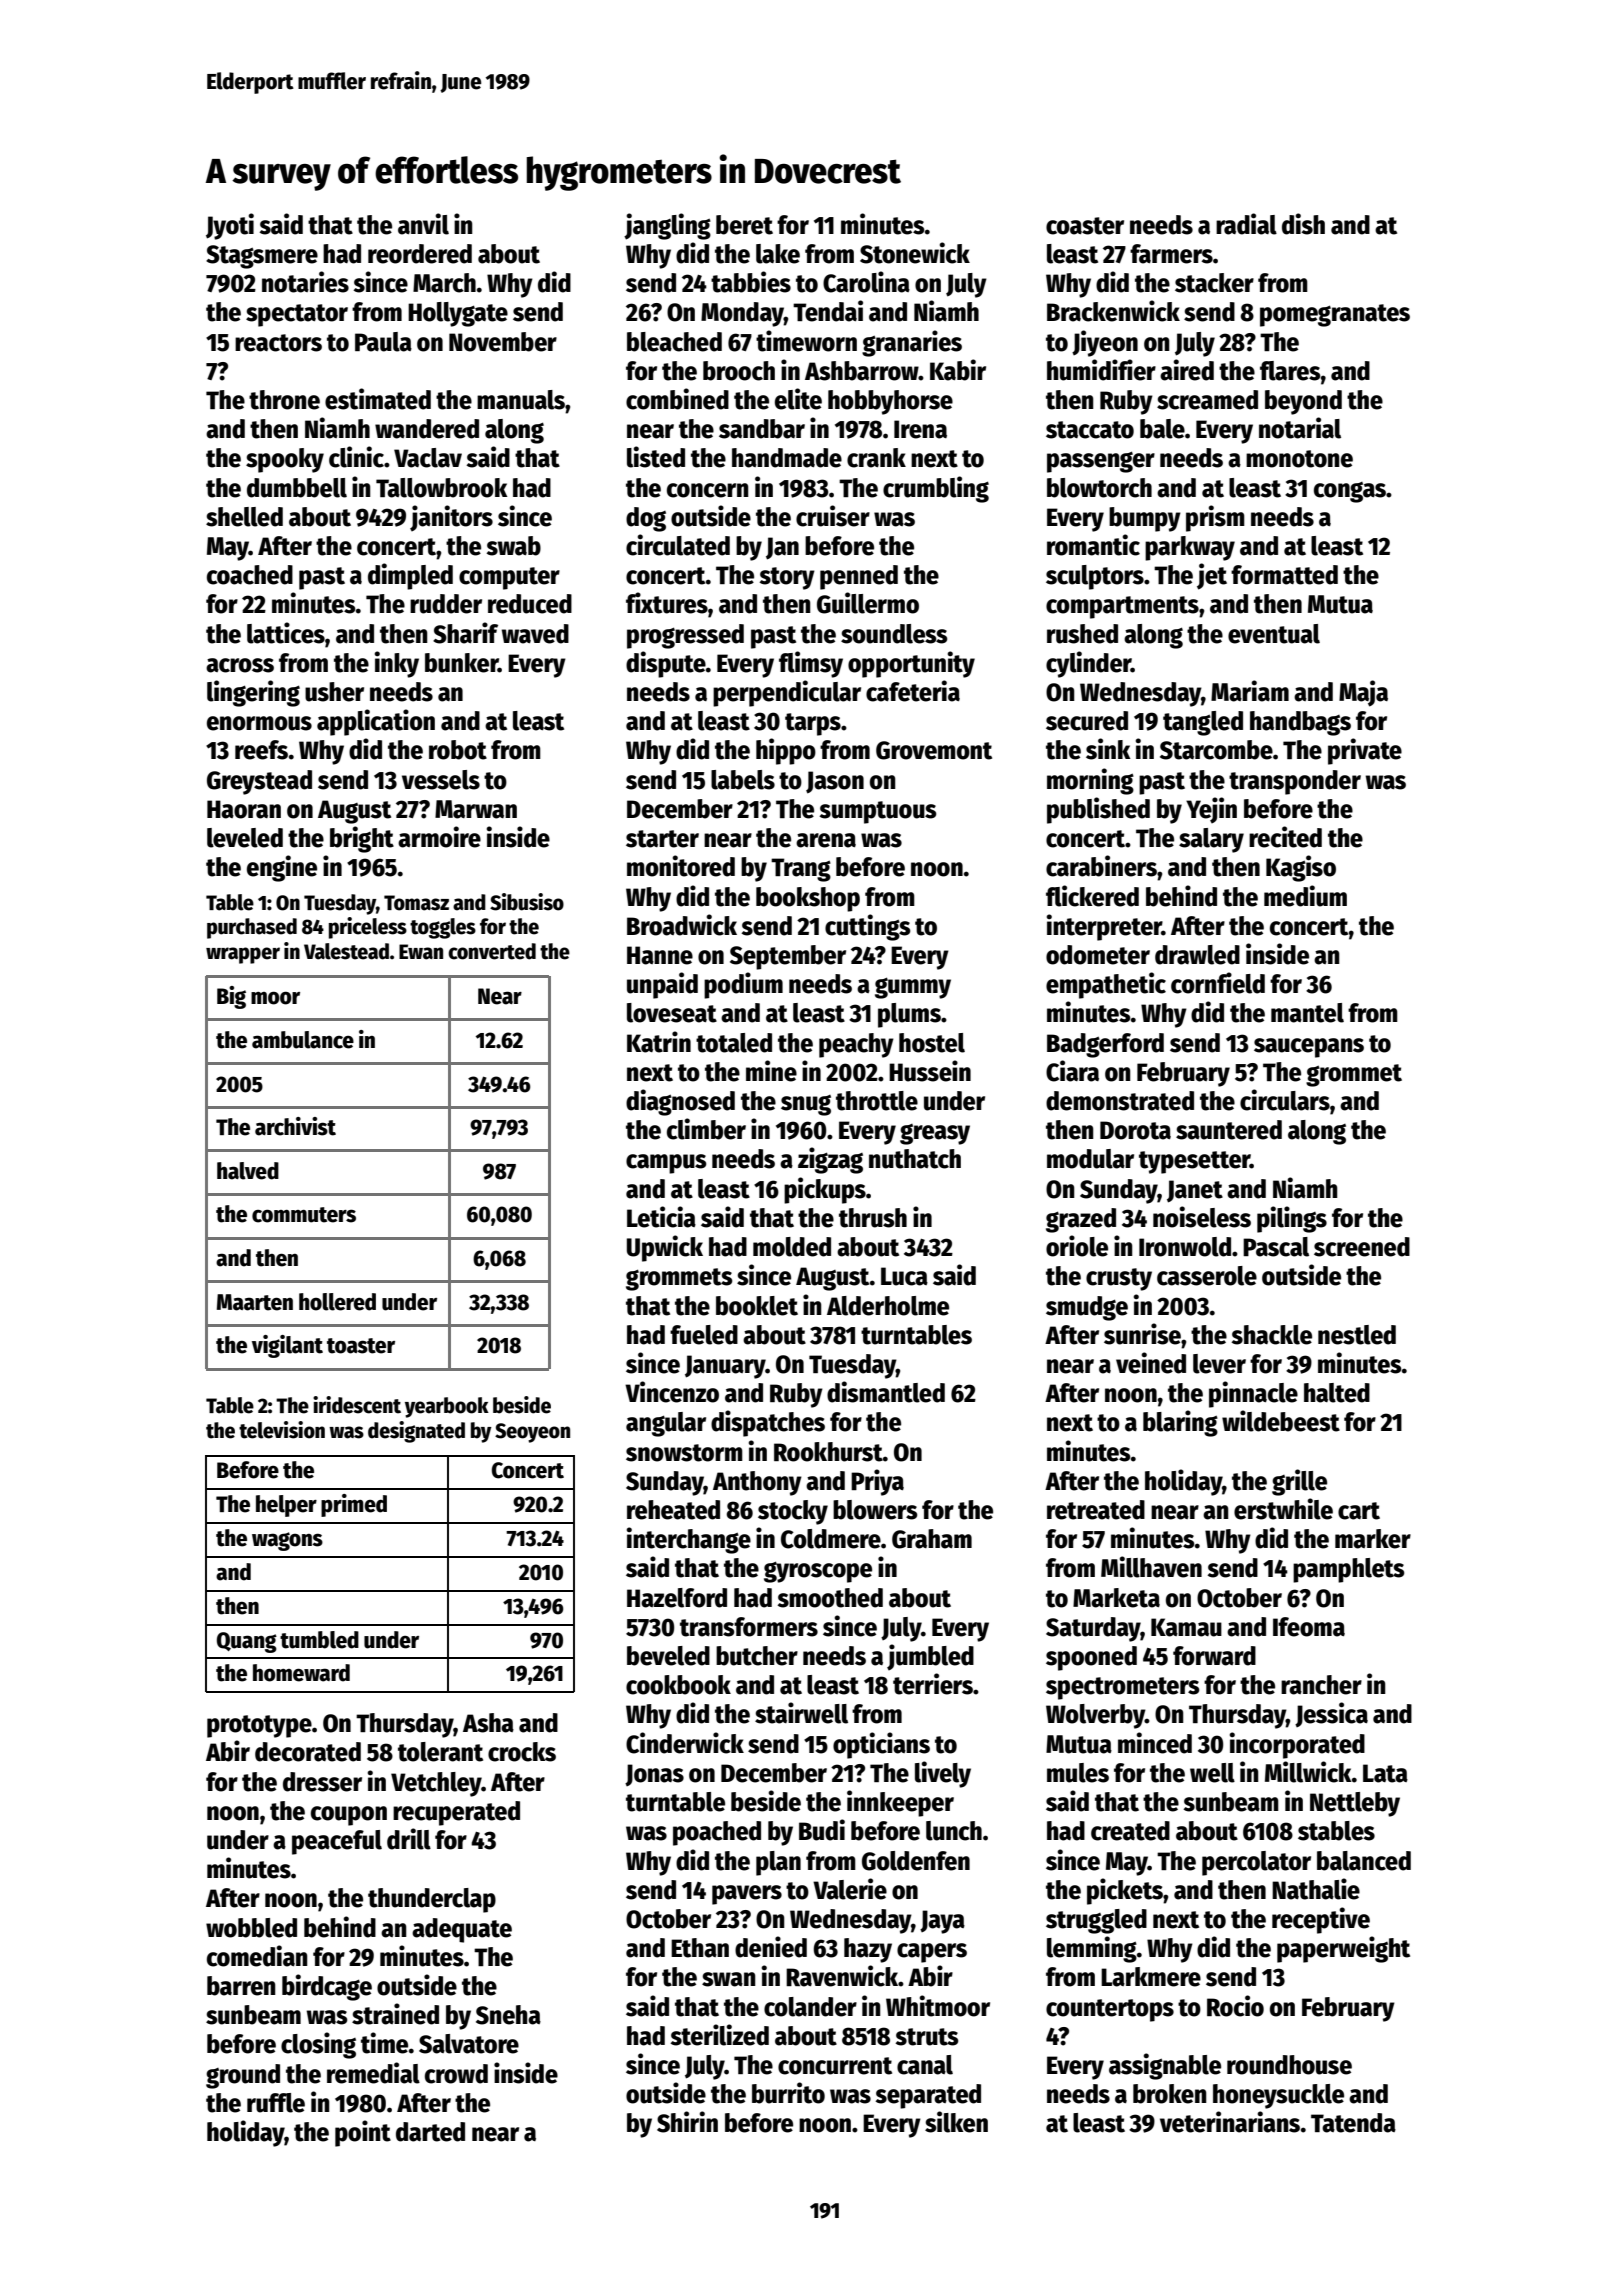  I want to click on booklet, so click(757, 1306).
